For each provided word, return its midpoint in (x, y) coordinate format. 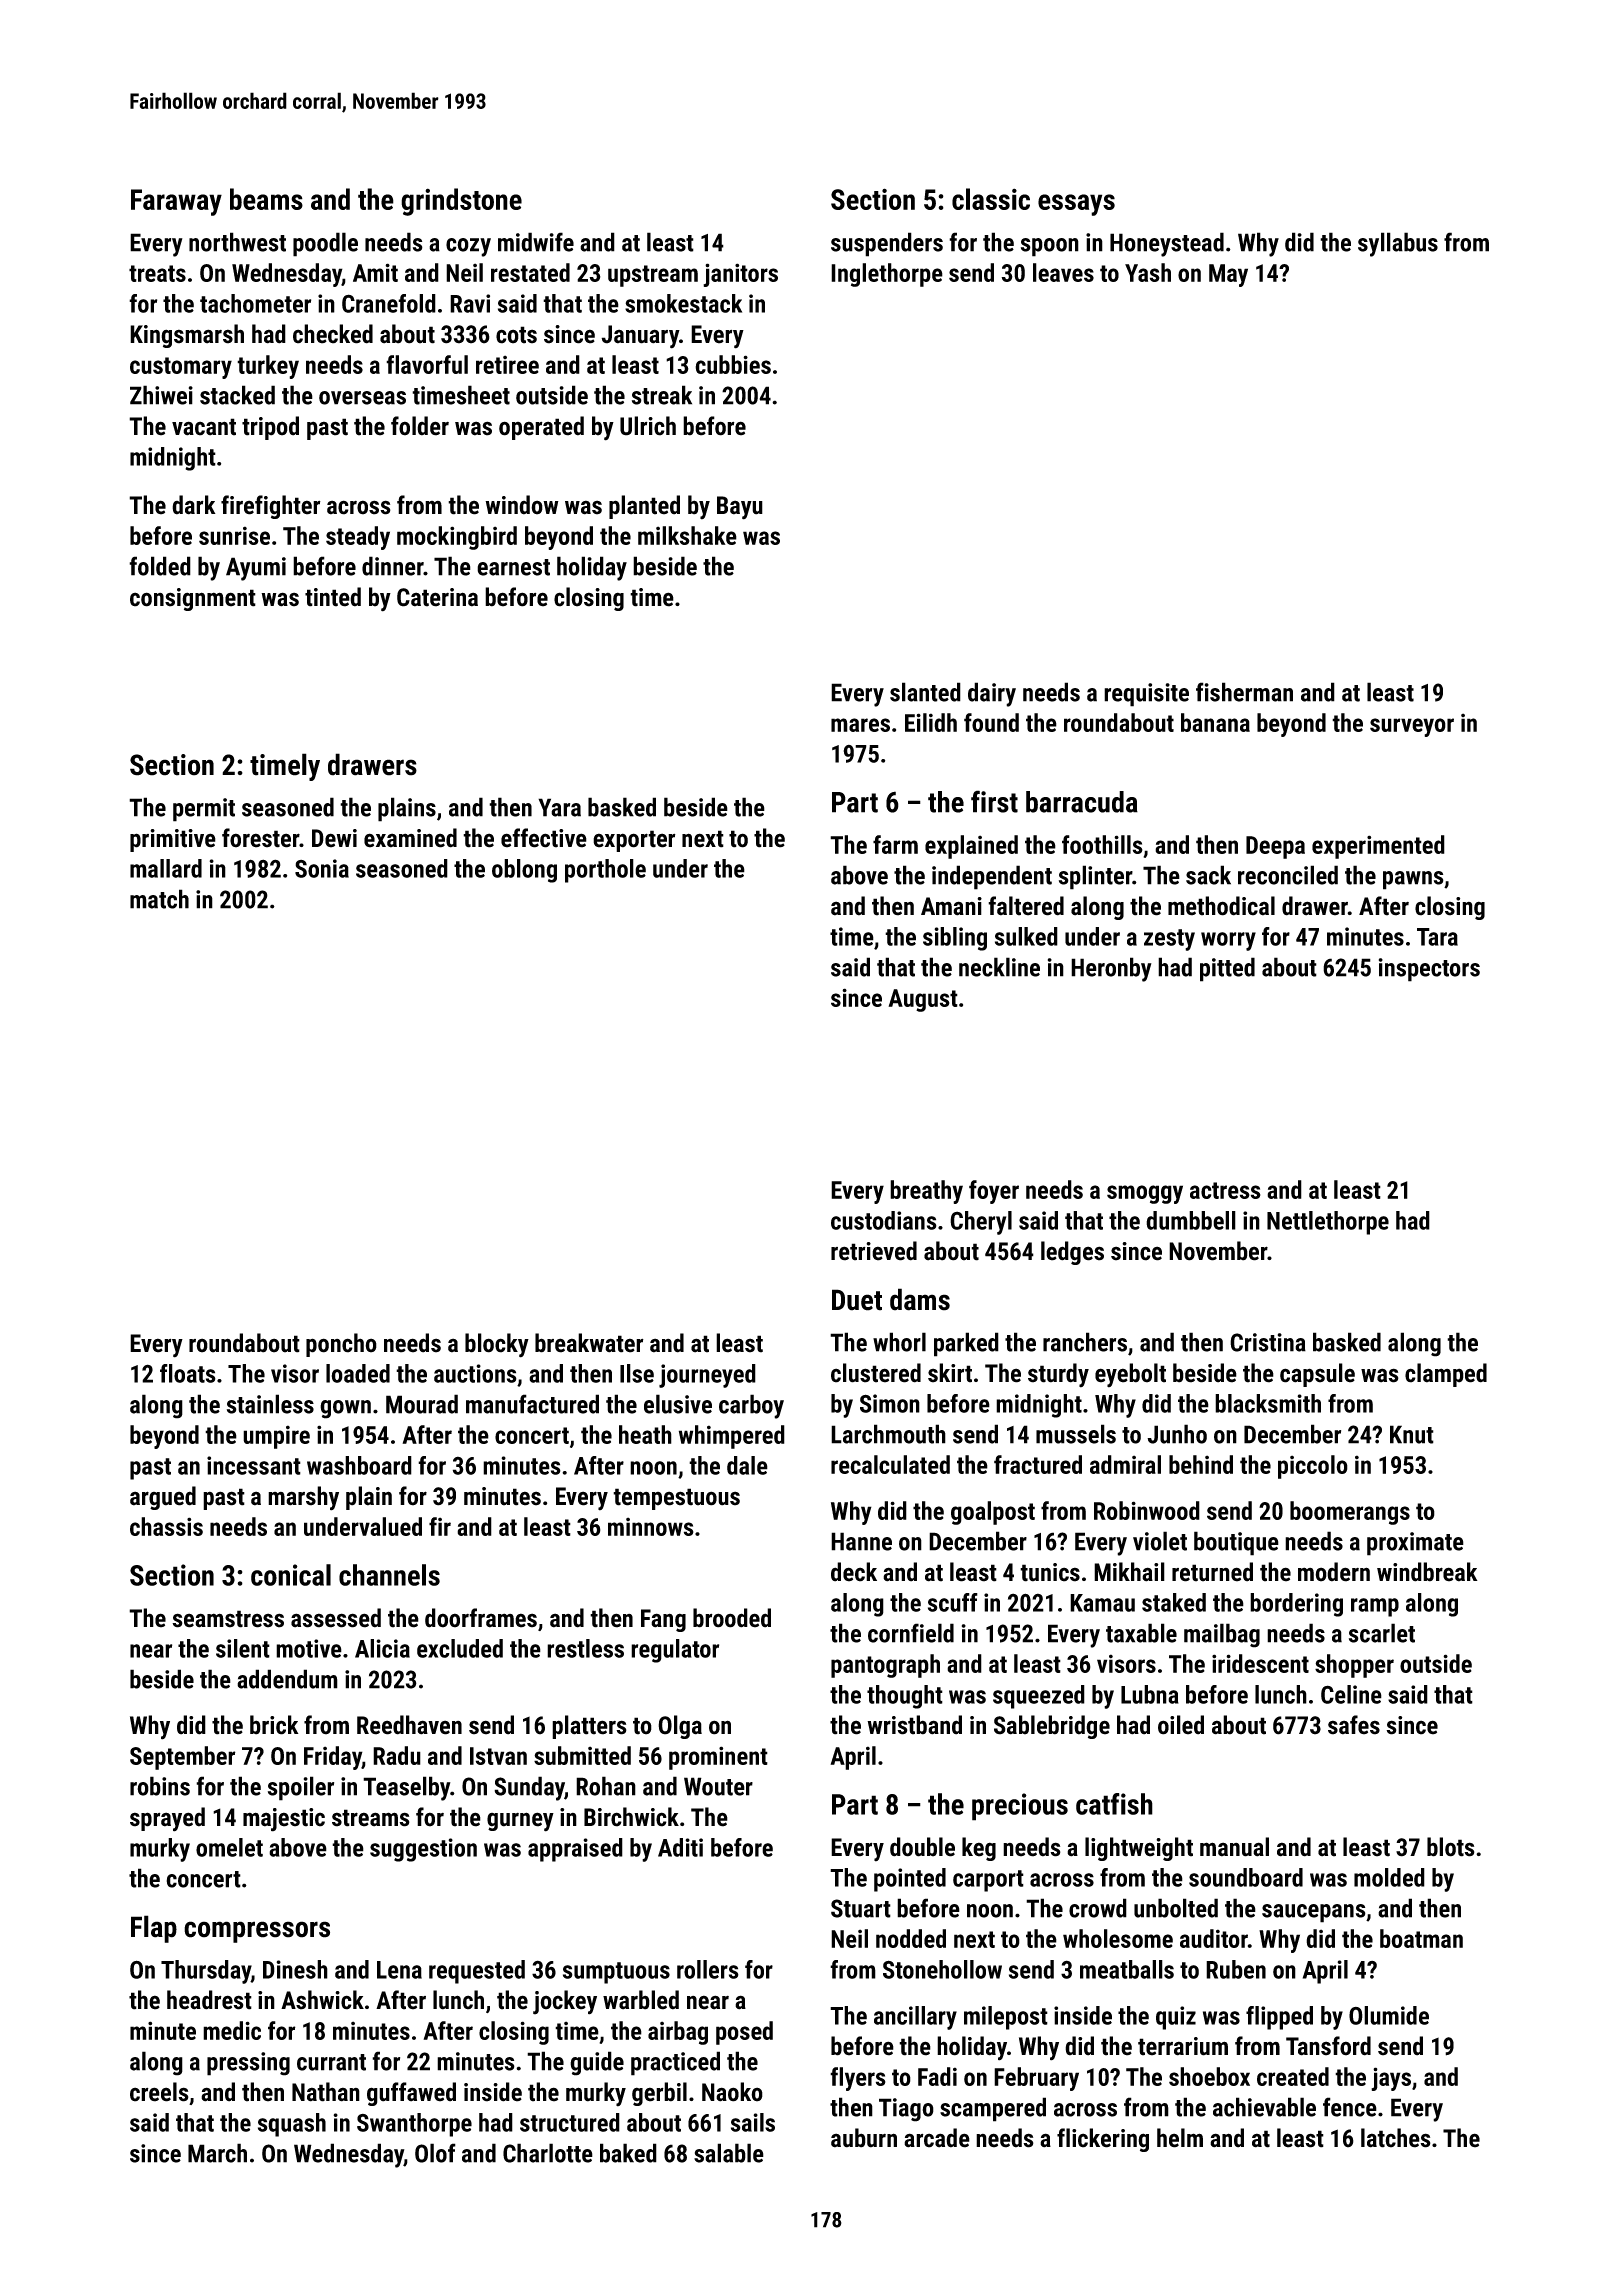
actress (1225, 1190)
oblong (524, 871)
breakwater (589, 1343)
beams (266, 199)
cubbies (733, 364)
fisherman (1244, 692)
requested (477, 1972)
